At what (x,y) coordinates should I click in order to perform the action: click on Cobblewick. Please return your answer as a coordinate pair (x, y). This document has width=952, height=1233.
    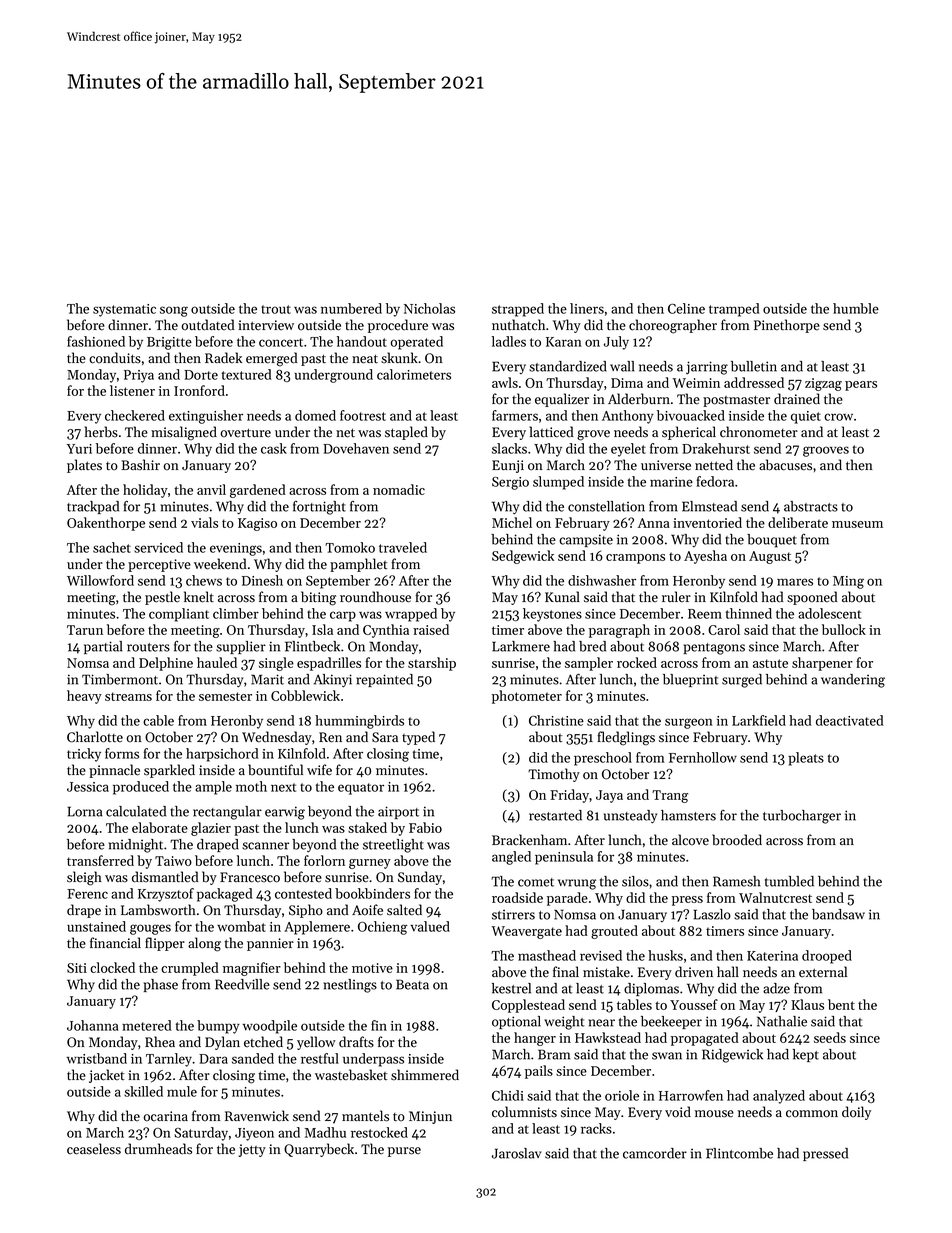
    Looking at the image, I should click on (305, 695).
